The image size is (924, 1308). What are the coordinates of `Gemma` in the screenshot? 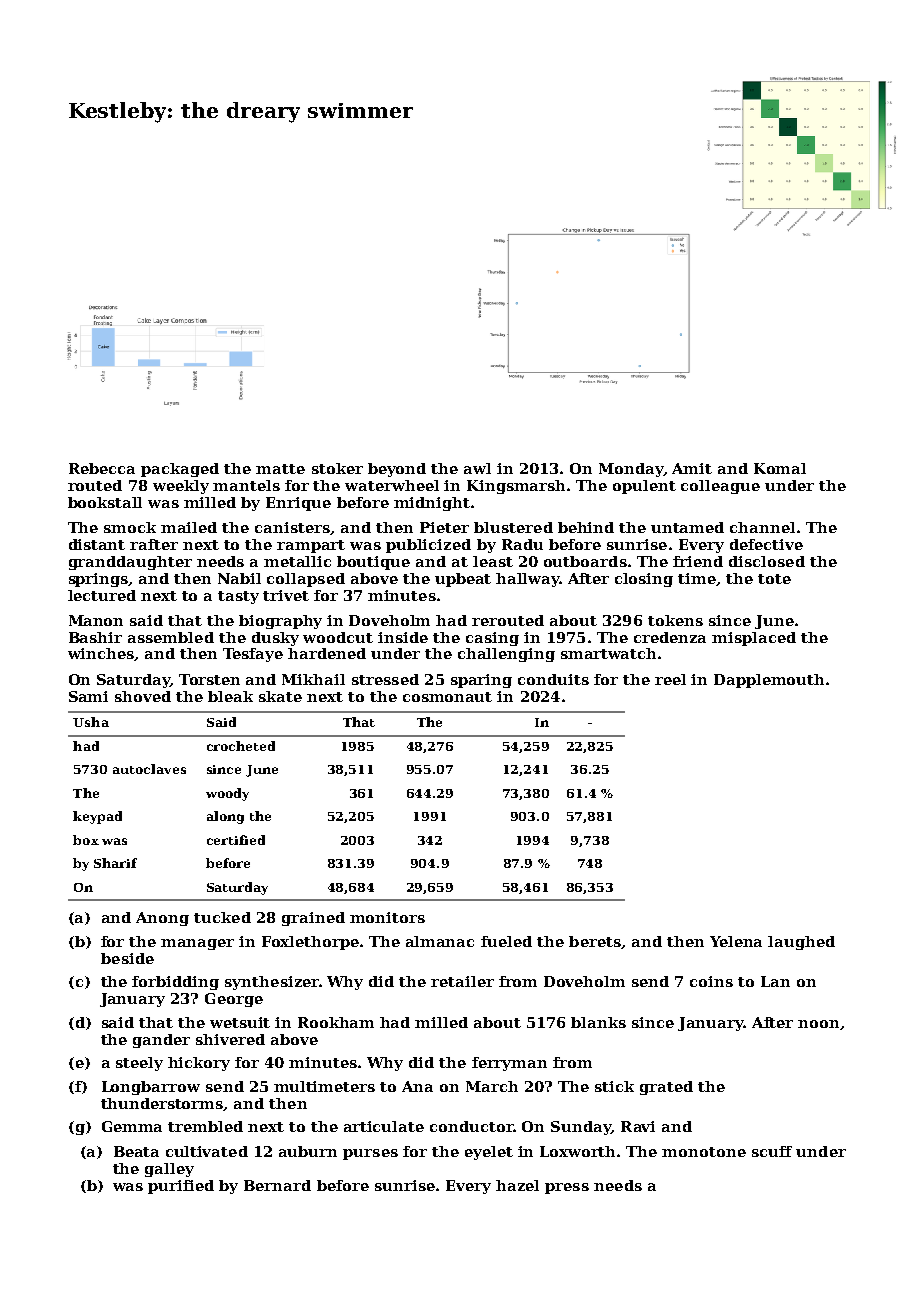 It's located at (132, 1126).
